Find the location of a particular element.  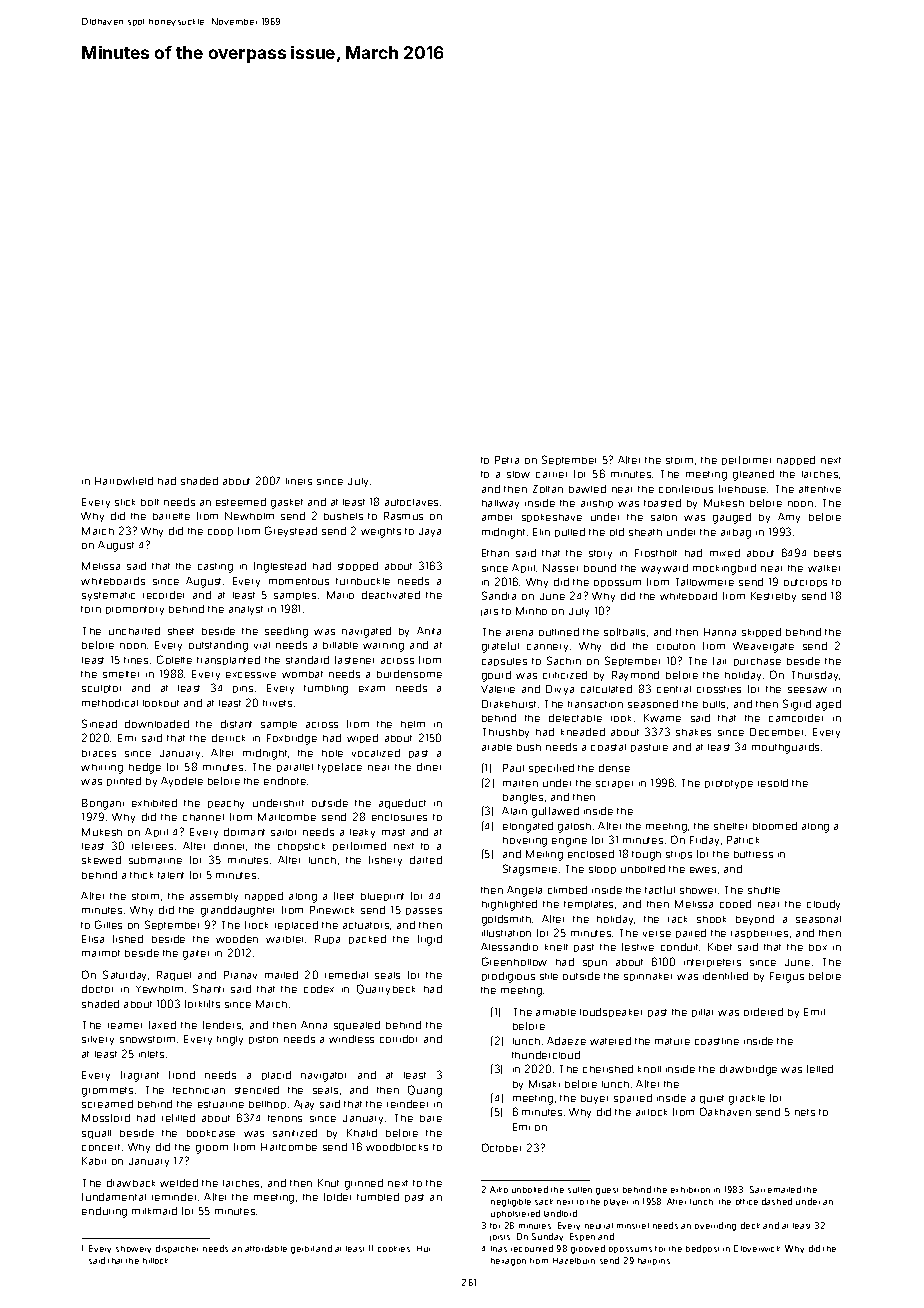

slow is located at coordinates (518, 474).
